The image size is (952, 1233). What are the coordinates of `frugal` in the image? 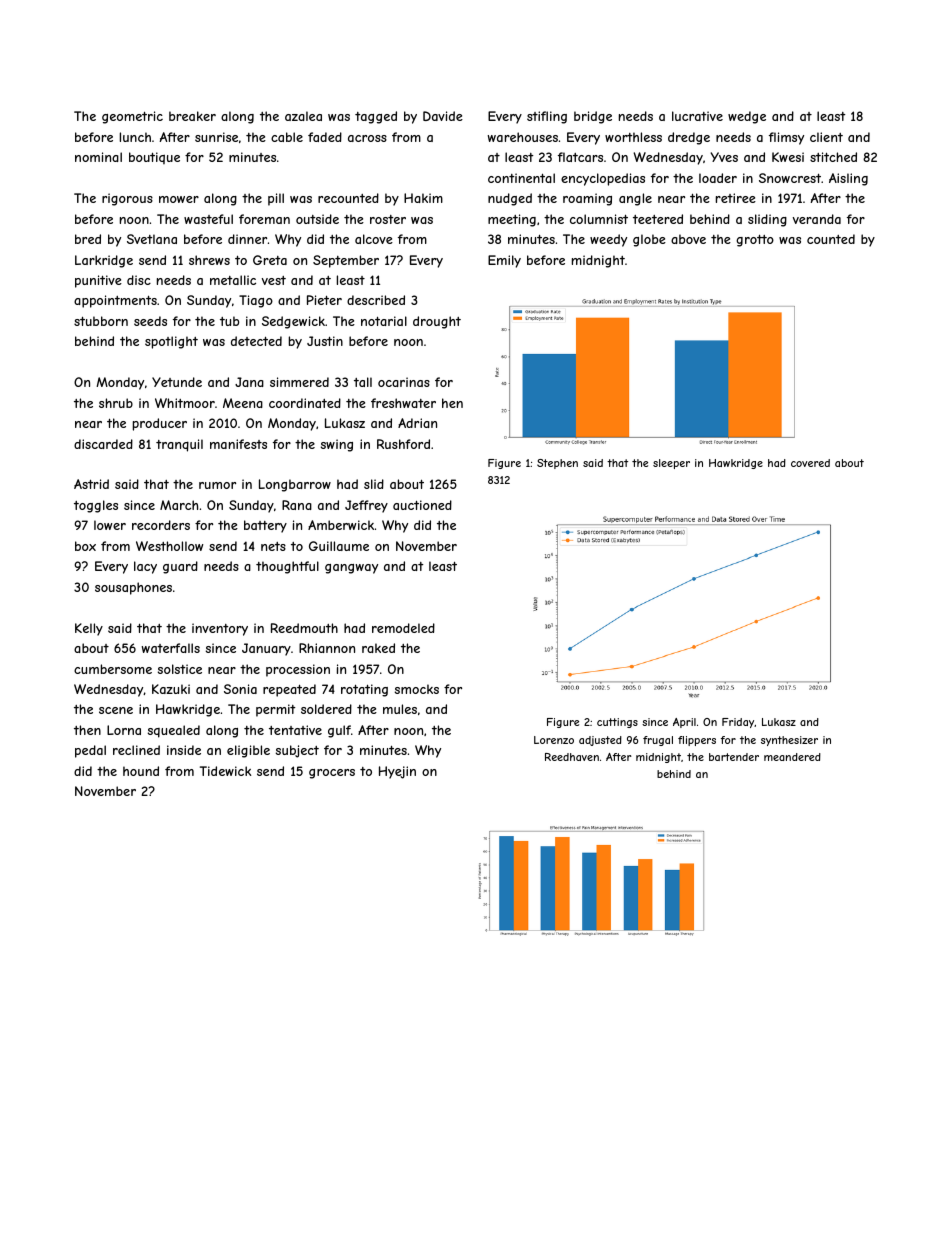 It's located at (658, 741).
